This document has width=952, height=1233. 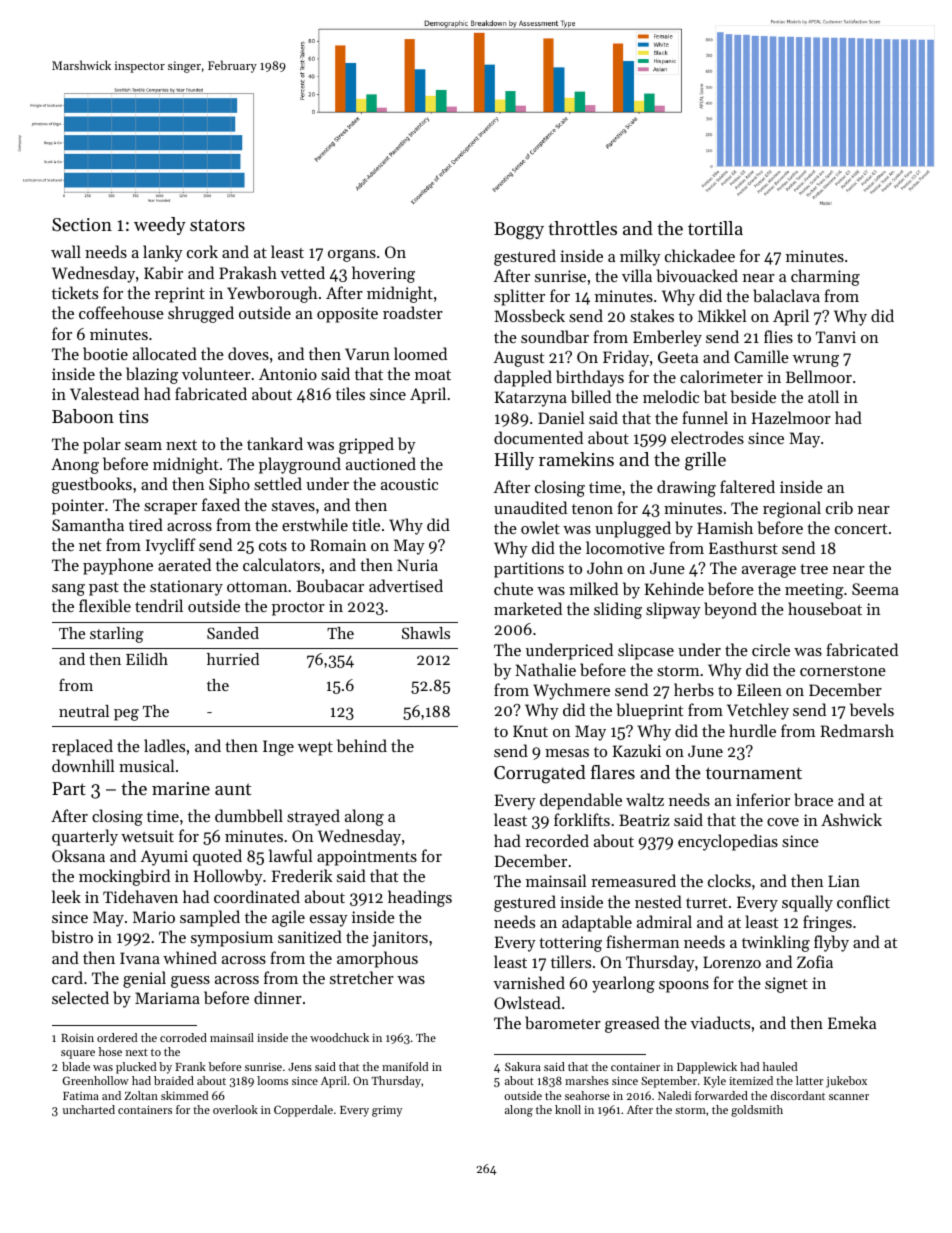 What do you see at coordinates (678, 357) in the document?
I see `Geeta` at bounding box center [678, 357].
